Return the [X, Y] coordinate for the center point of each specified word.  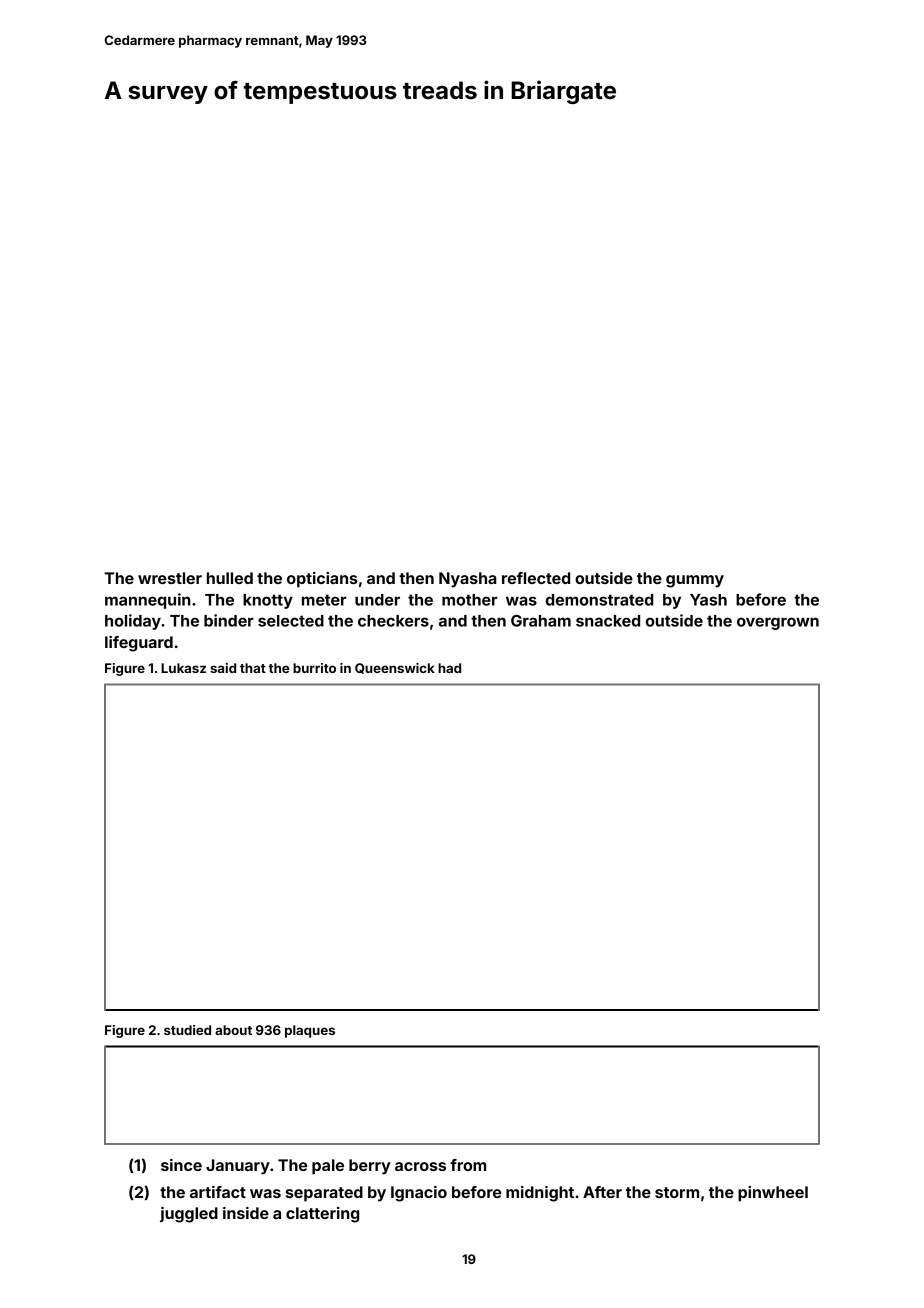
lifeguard [139, 644]
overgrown [778, 623]
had [449, 668]
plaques [310, 1031]
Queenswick [395, 668]
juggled [189, 1215]
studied [187, 1030]
